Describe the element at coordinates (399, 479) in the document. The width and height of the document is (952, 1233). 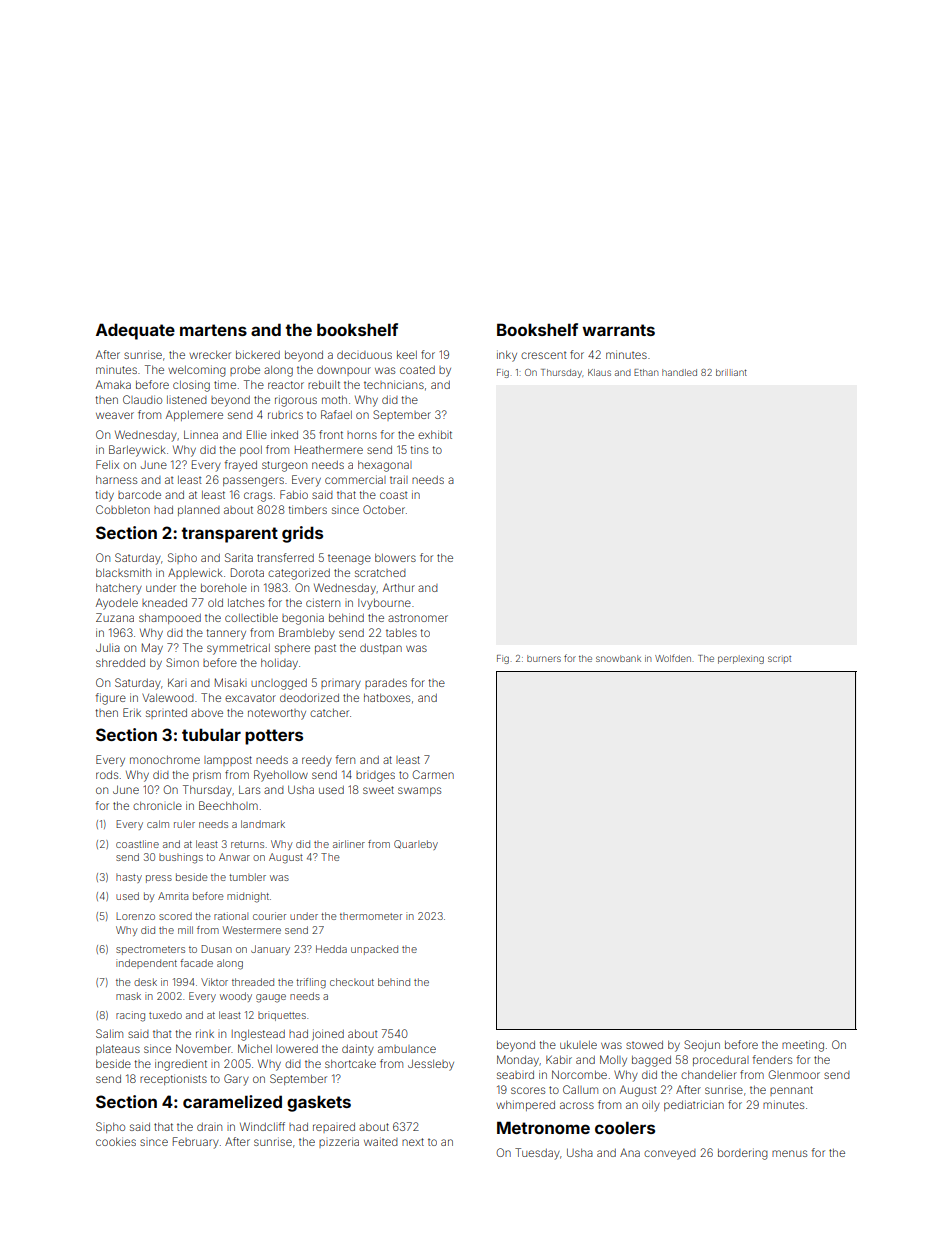
I see `trail` at that location.
